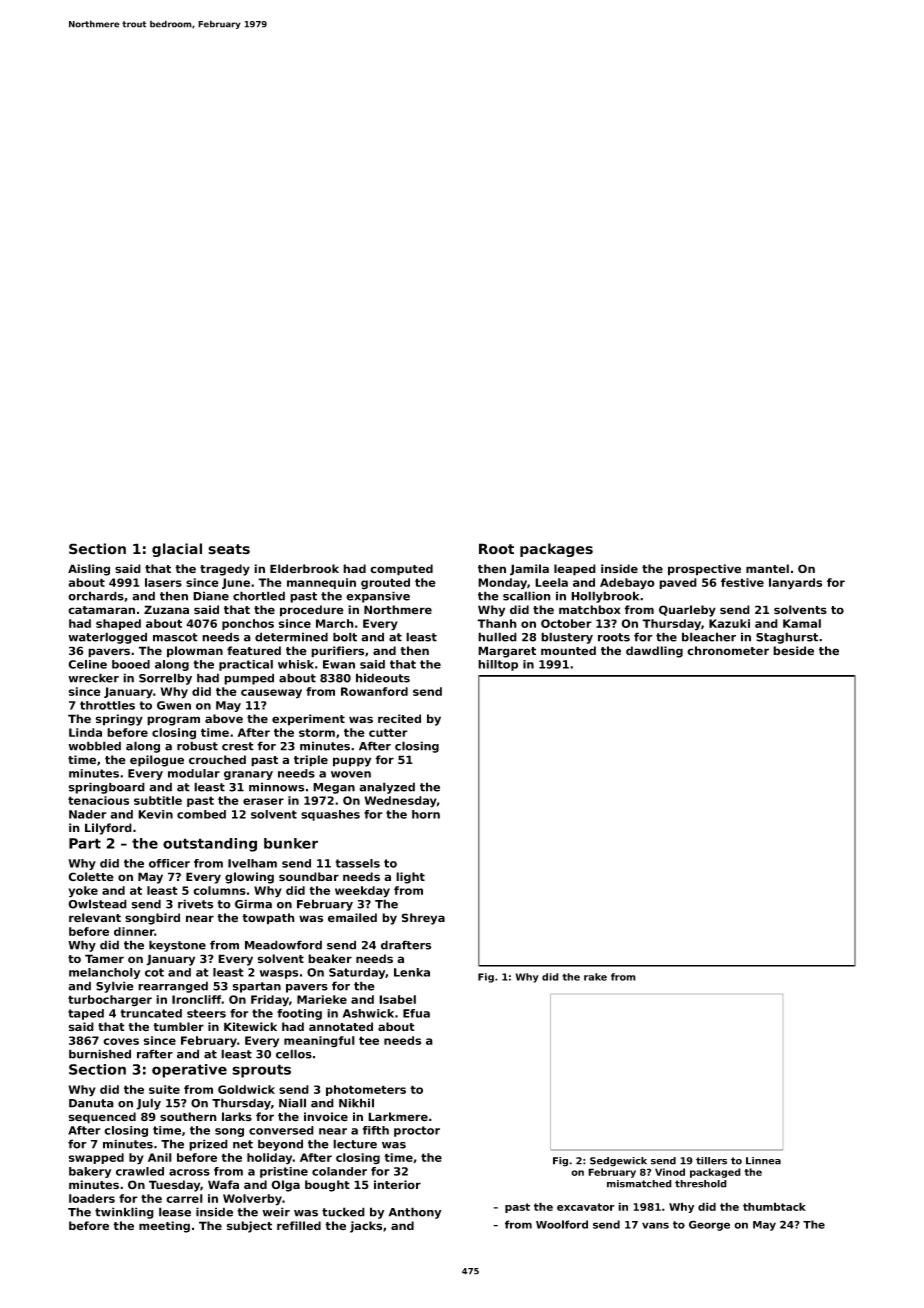 The width and height of the document is (924, 1308). I want to click on Larkmere, so click(398, 1117).
